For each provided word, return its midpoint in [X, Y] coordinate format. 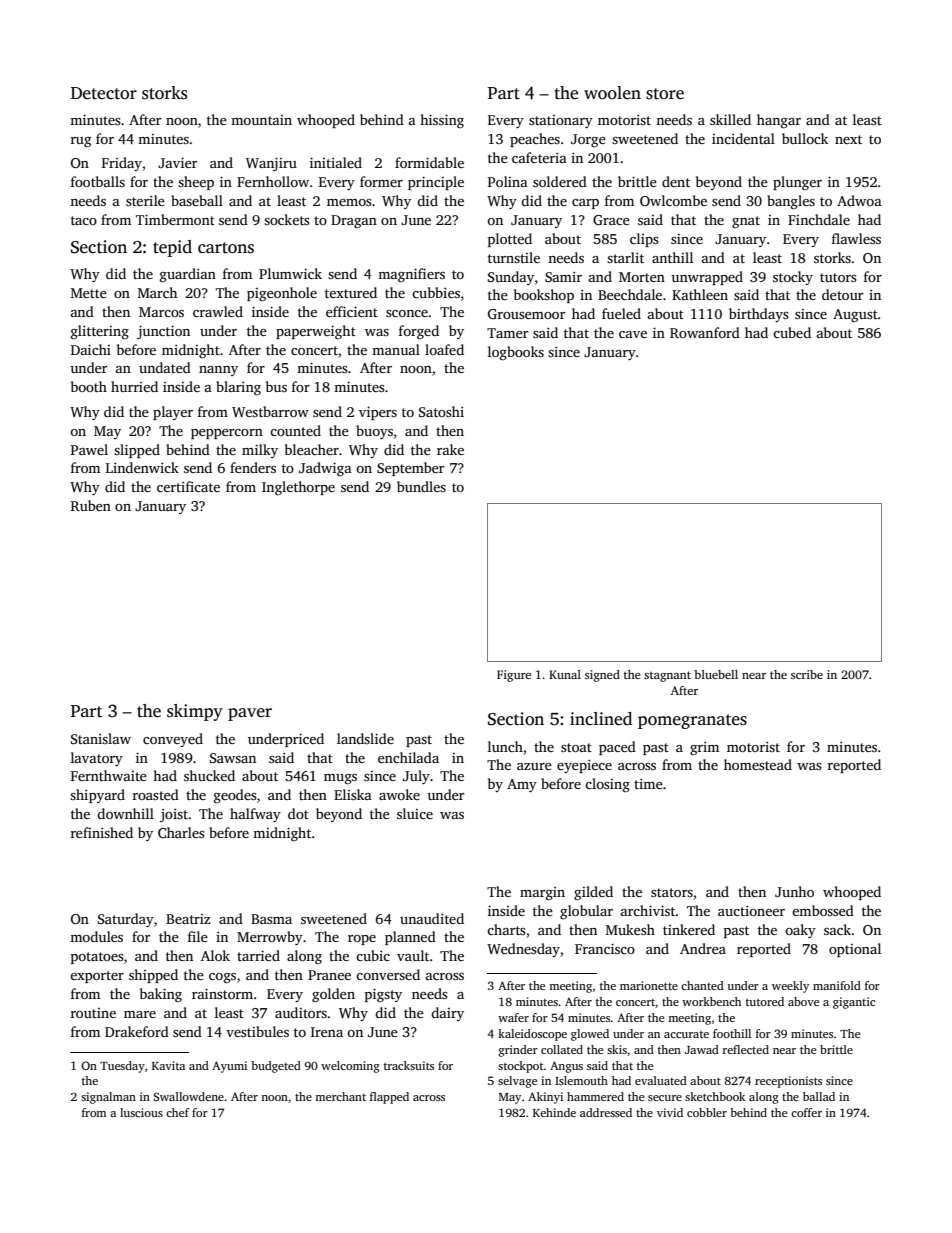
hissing [442, 121]
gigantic [854, 1003]
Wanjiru [271, 164]
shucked [209, 775]
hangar [779, 121]
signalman [108, 1098]
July [416, 777]
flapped [389, 1098]
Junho [794, 891]
